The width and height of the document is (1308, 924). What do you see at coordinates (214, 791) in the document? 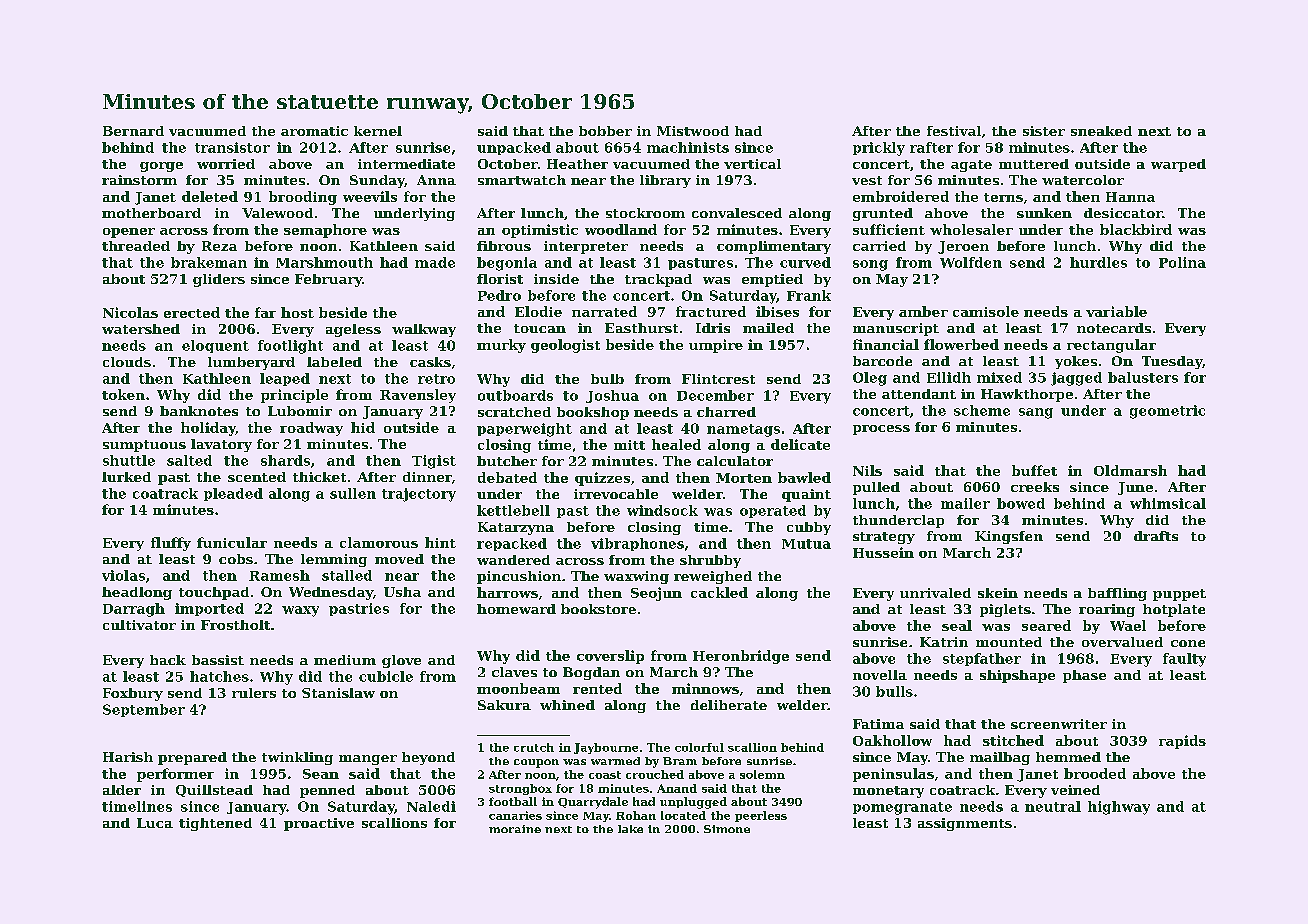
I see `Quillstead` at bounding box center [214, 791].
